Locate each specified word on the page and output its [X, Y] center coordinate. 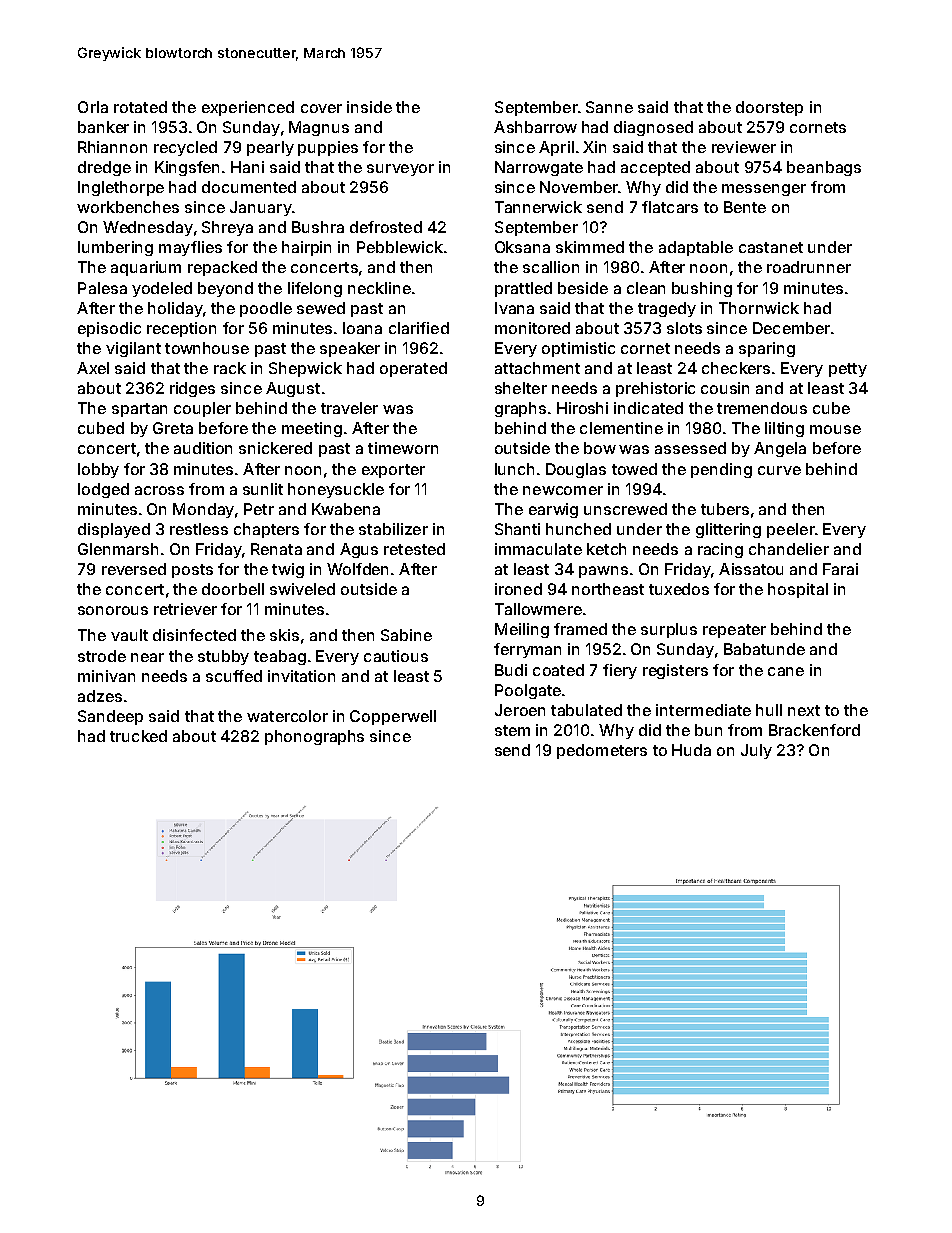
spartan [139, 410]
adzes [100, 696]
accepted [655, 168]
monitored [532, 328]
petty [848, 370]
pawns [603, 572]
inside [369, 107]
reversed [134, 569]
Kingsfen [187, 168]
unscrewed [625, 509]
